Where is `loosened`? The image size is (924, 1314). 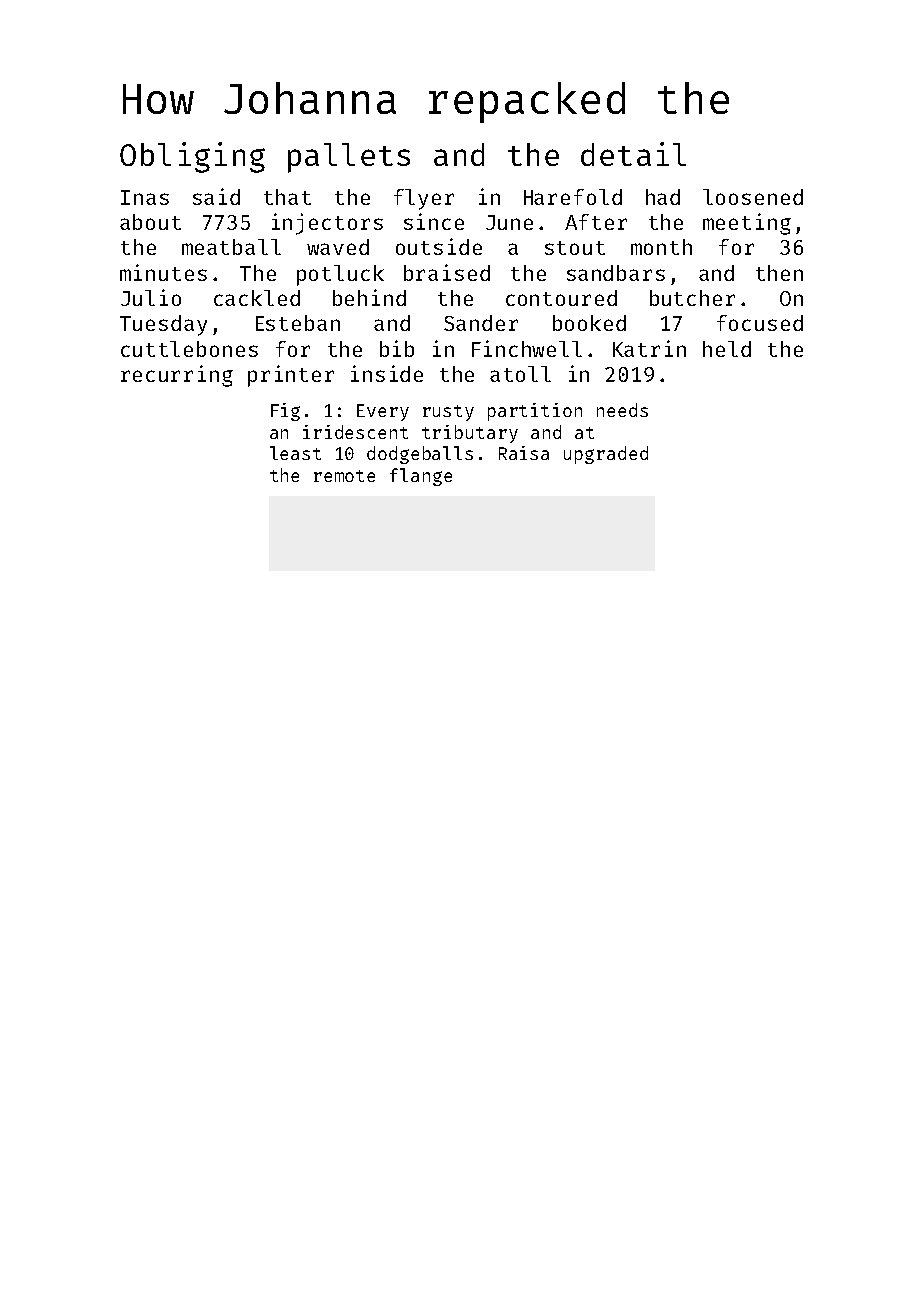
loosened is located at coordinates (753, 197).
